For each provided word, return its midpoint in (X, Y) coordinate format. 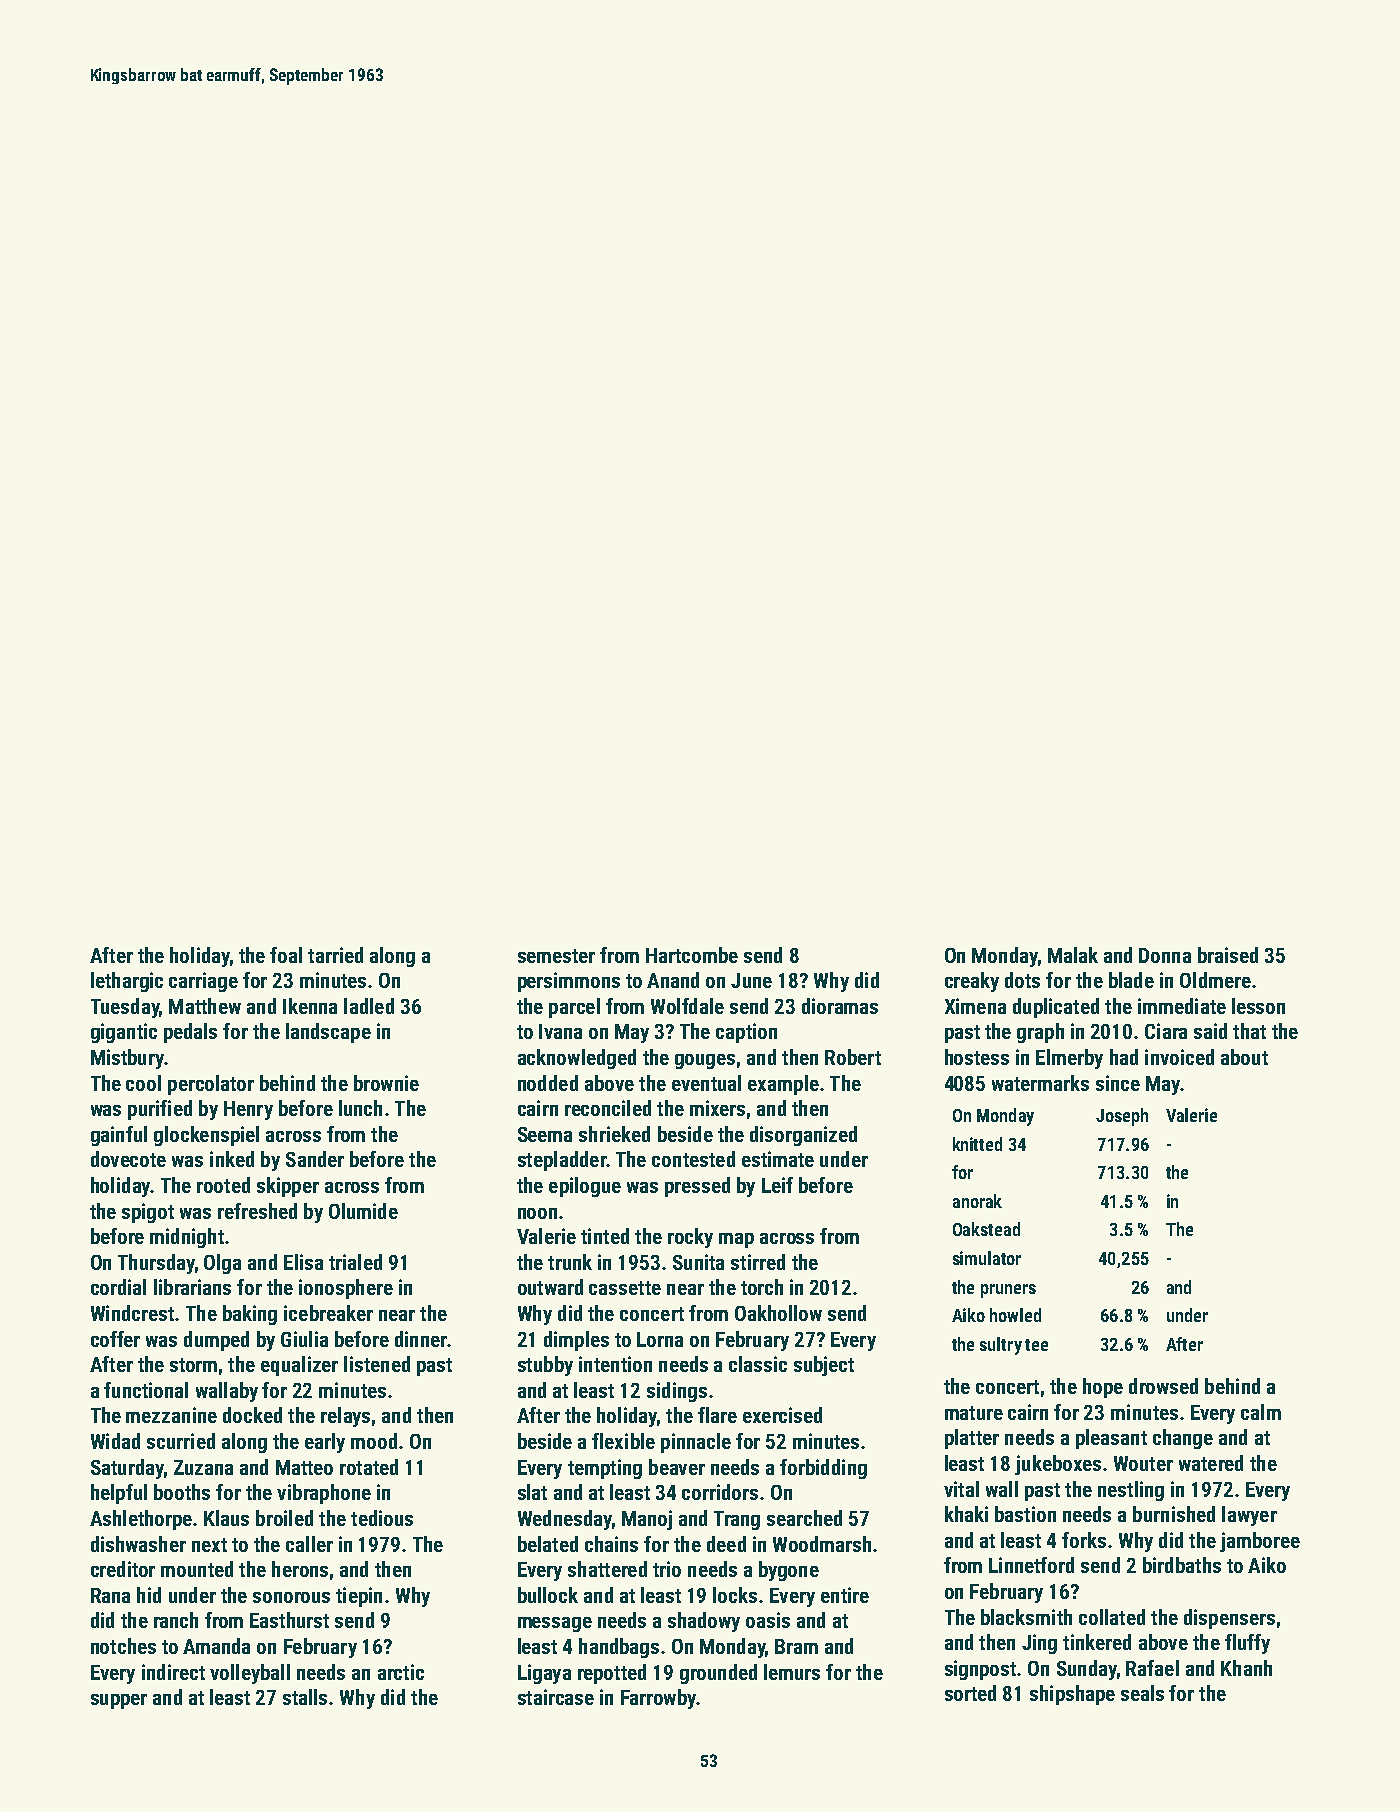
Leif (777, 1185)
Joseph (1122, 1117)
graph (1040, 1033)
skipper (288, 1187)
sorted (970, 1693)
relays (345, 1417)
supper (119, 1701)
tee (1036, 1345)
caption (746, 1033)
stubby (545, 1366)
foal (286, 955)
